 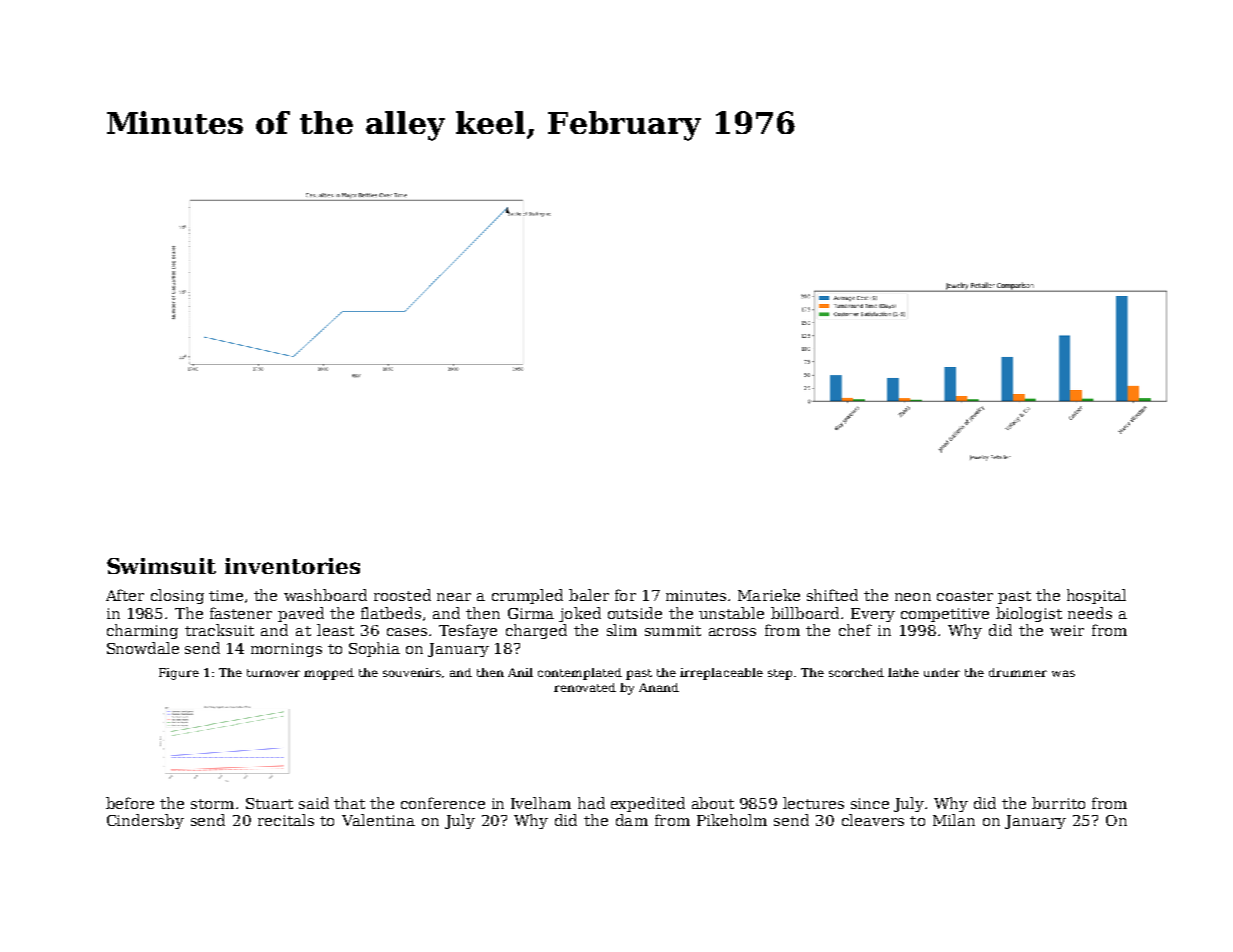 I want to click on mopped, so click(x=329, y=674).
